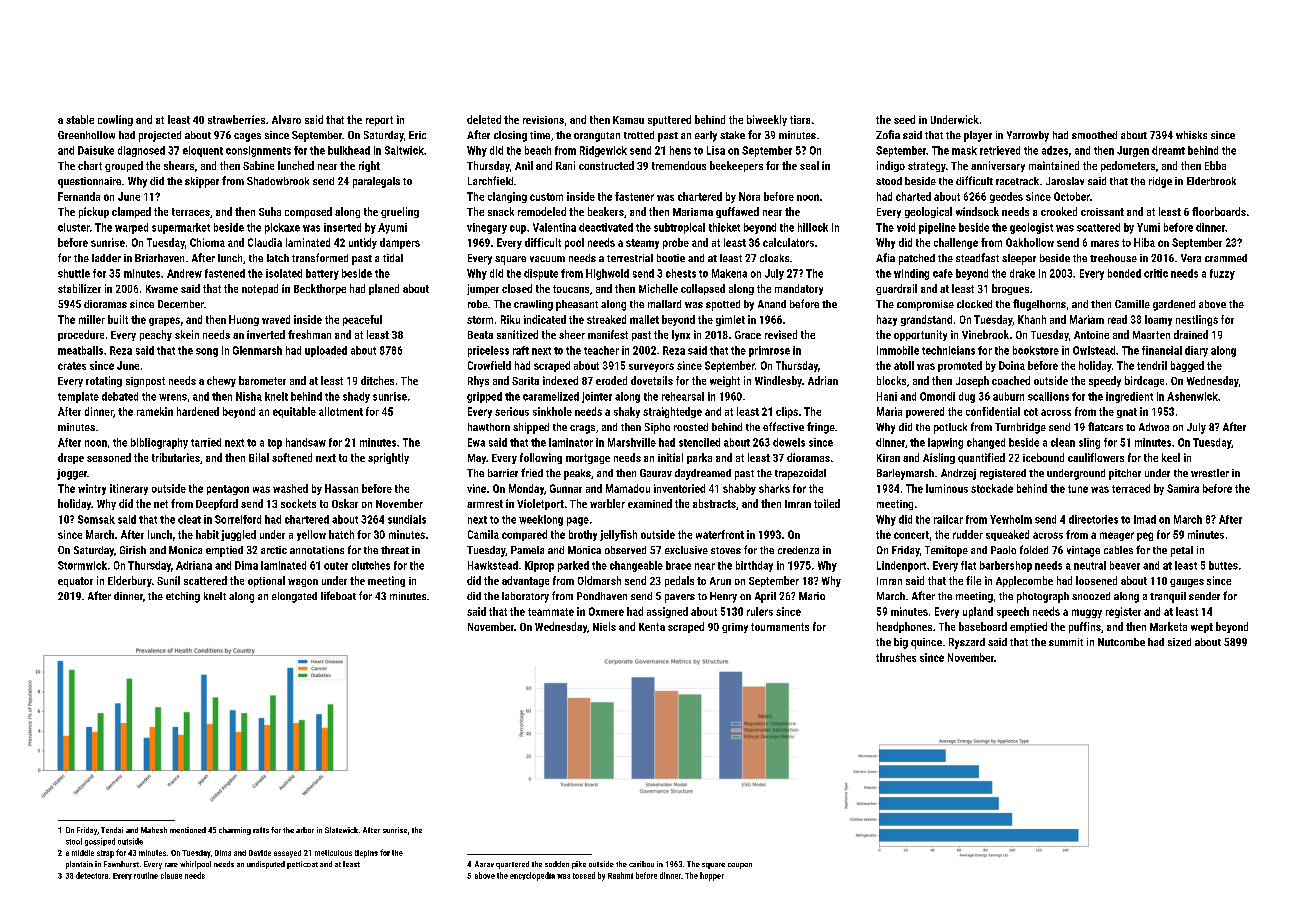 Image resolution: width=1308 pixels, height=924 pixels. Describe the element at coordinates (547, 259) in the image. I see `vacuum` at that location.
